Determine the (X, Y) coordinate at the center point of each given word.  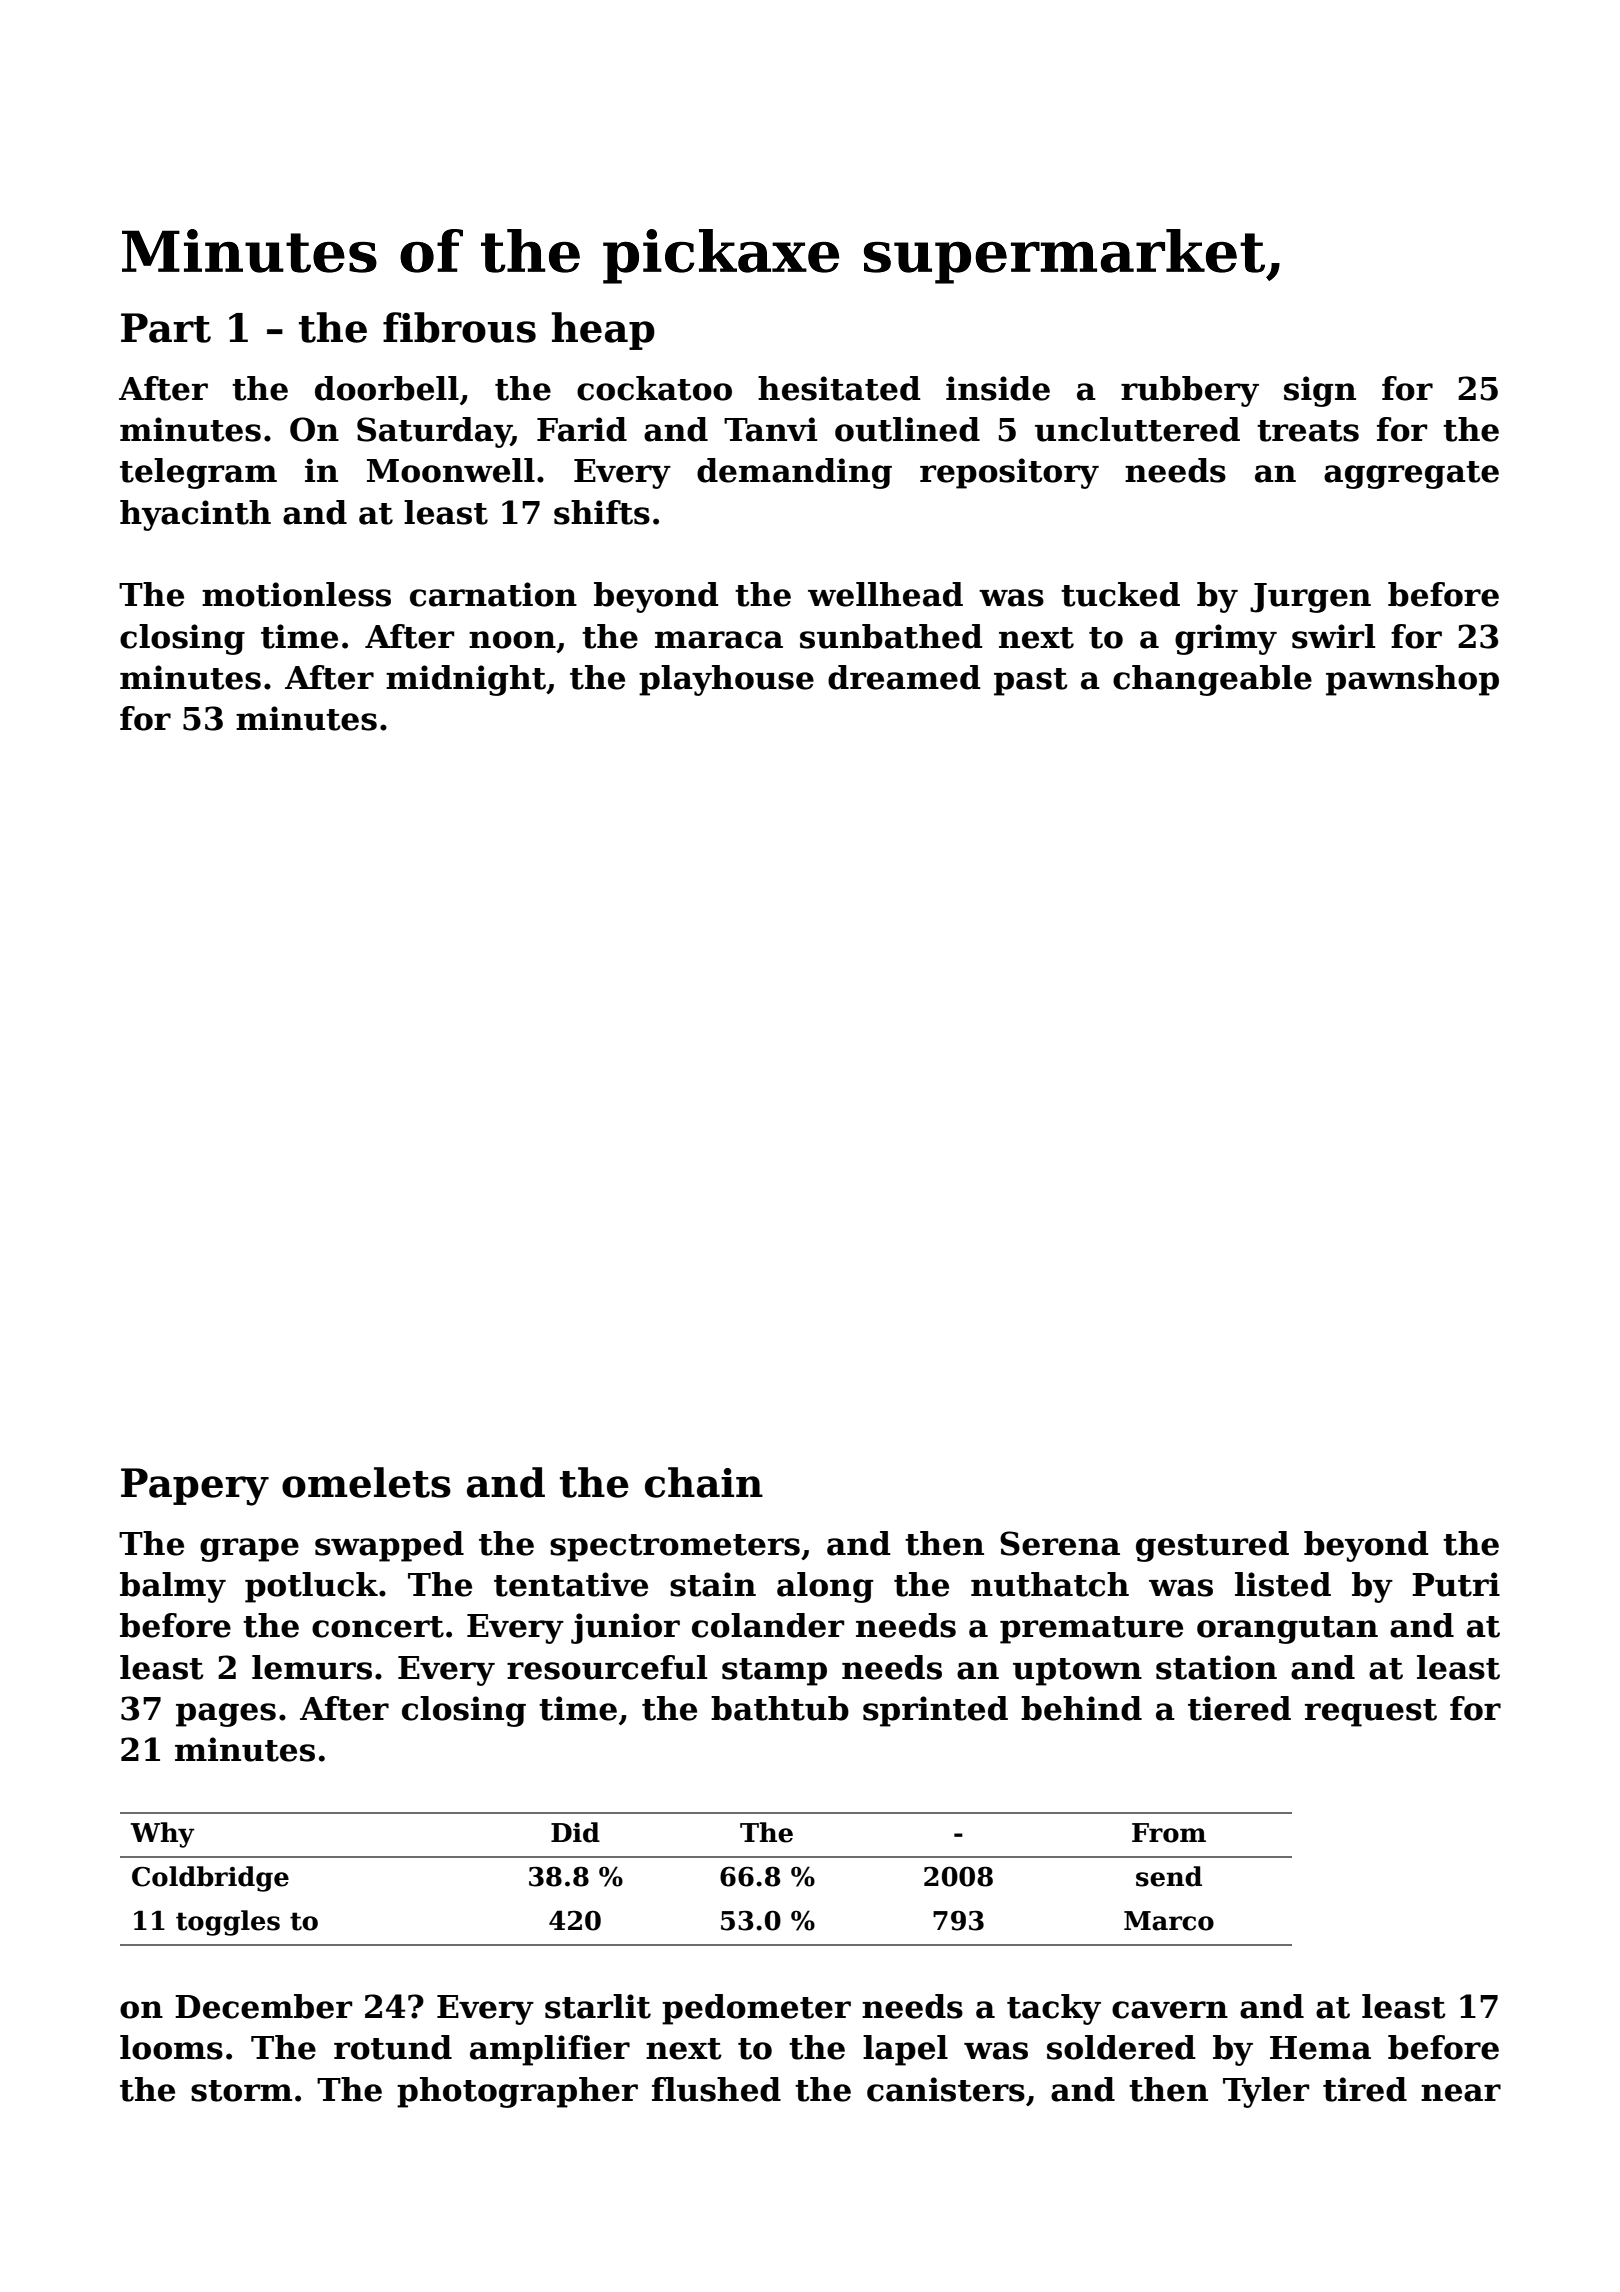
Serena (1060, 1543)
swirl (1333, 636)
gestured (1212, 1546)
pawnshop (1412, 680)
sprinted (935, 1711)
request (1371, 1713)
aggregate (1411, 475)
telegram (198, 473)
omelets (366, 1482)
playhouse (726, 680)
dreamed (904, 677)
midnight (466, 680)
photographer (517, 2092)
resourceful (607, 1667)
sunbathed (891, 636)
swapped (389, 1546)
